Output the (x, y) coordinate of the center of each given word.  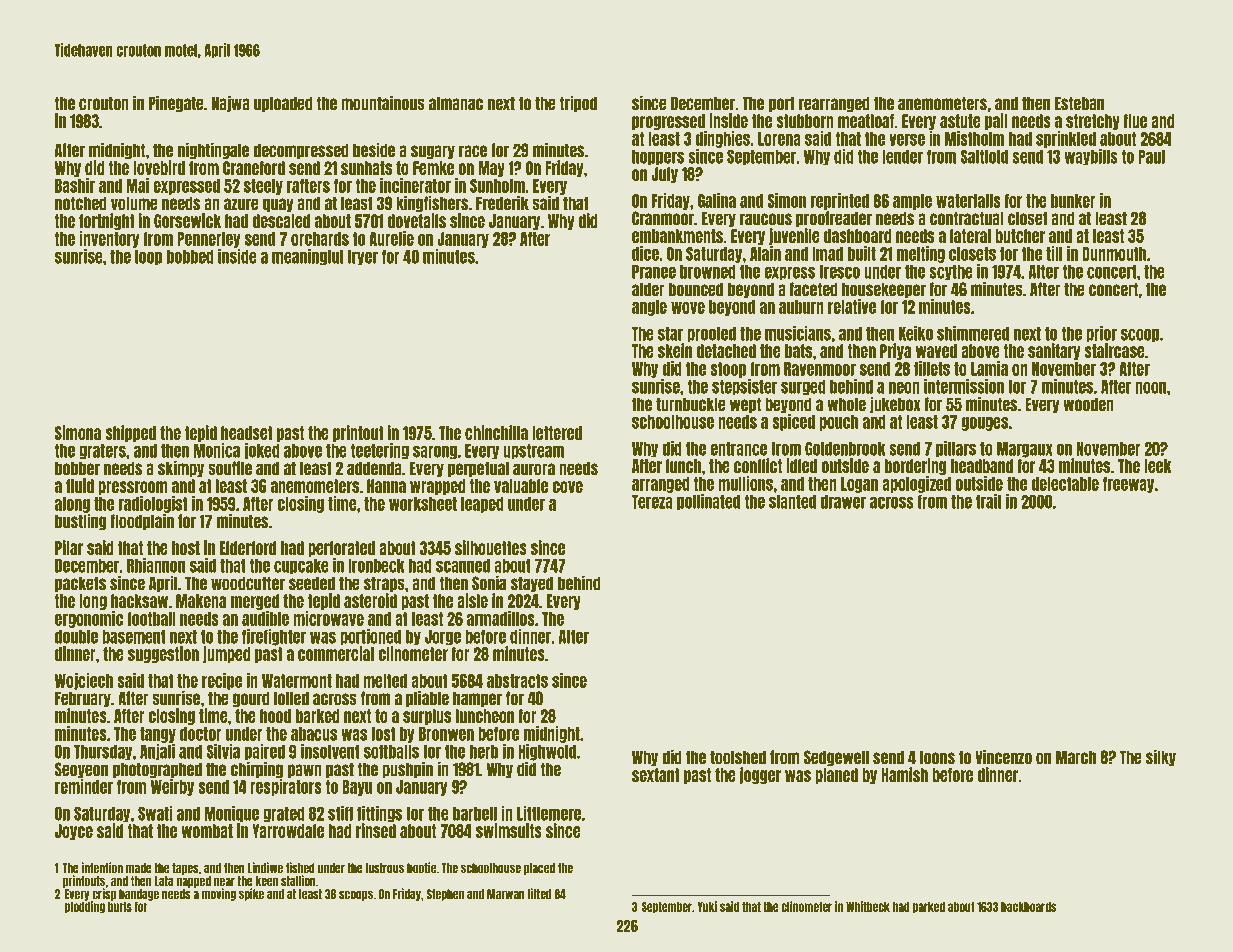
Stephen (445, 895)
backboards (1029, 907)
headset (247, 433)
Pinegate (176, 104)
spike (251, 894)
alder (648, 289)
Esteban (1079, 103)
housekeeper (884, 290)
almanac (456, 103)
